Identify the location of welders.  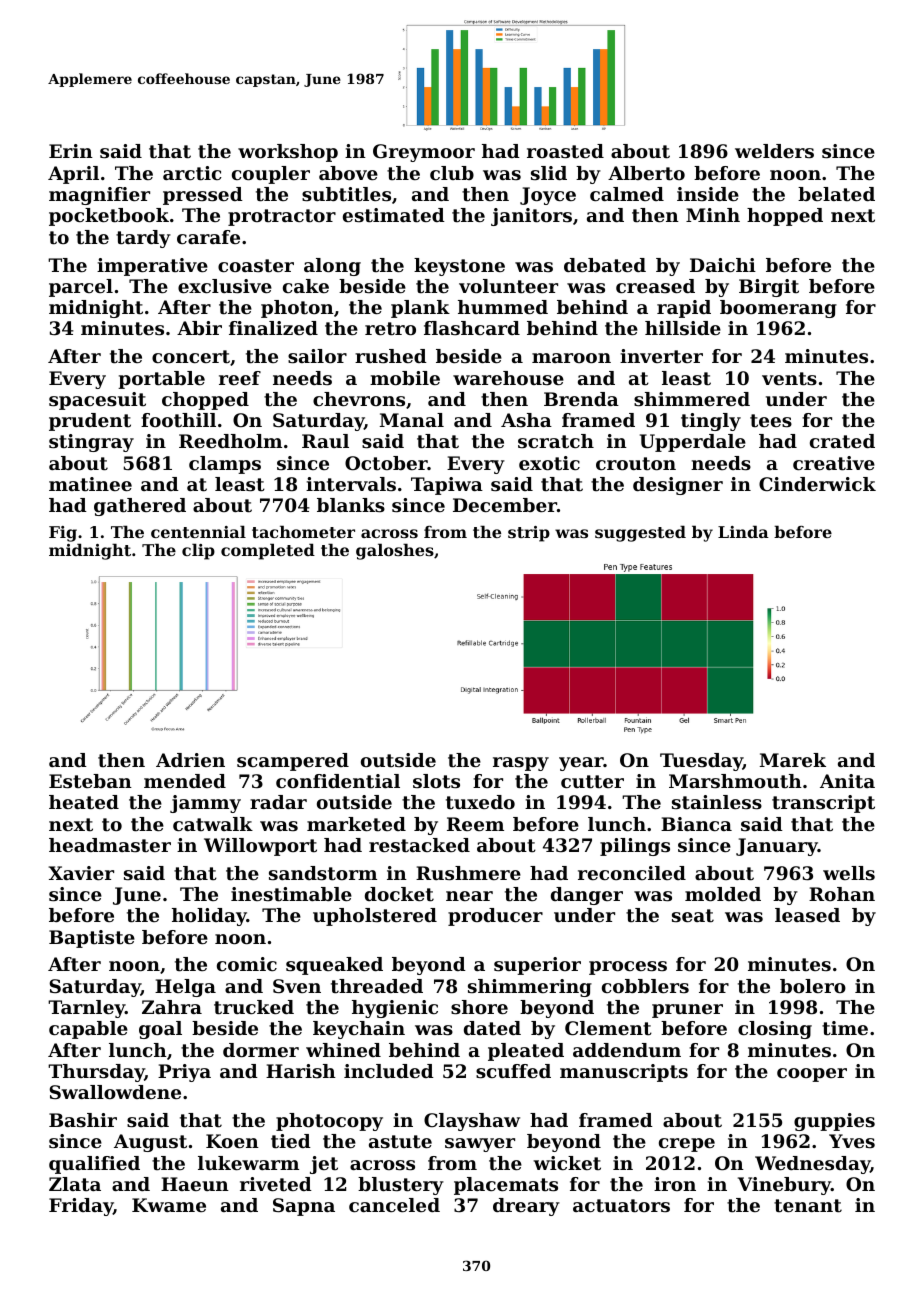
(774, 151).
